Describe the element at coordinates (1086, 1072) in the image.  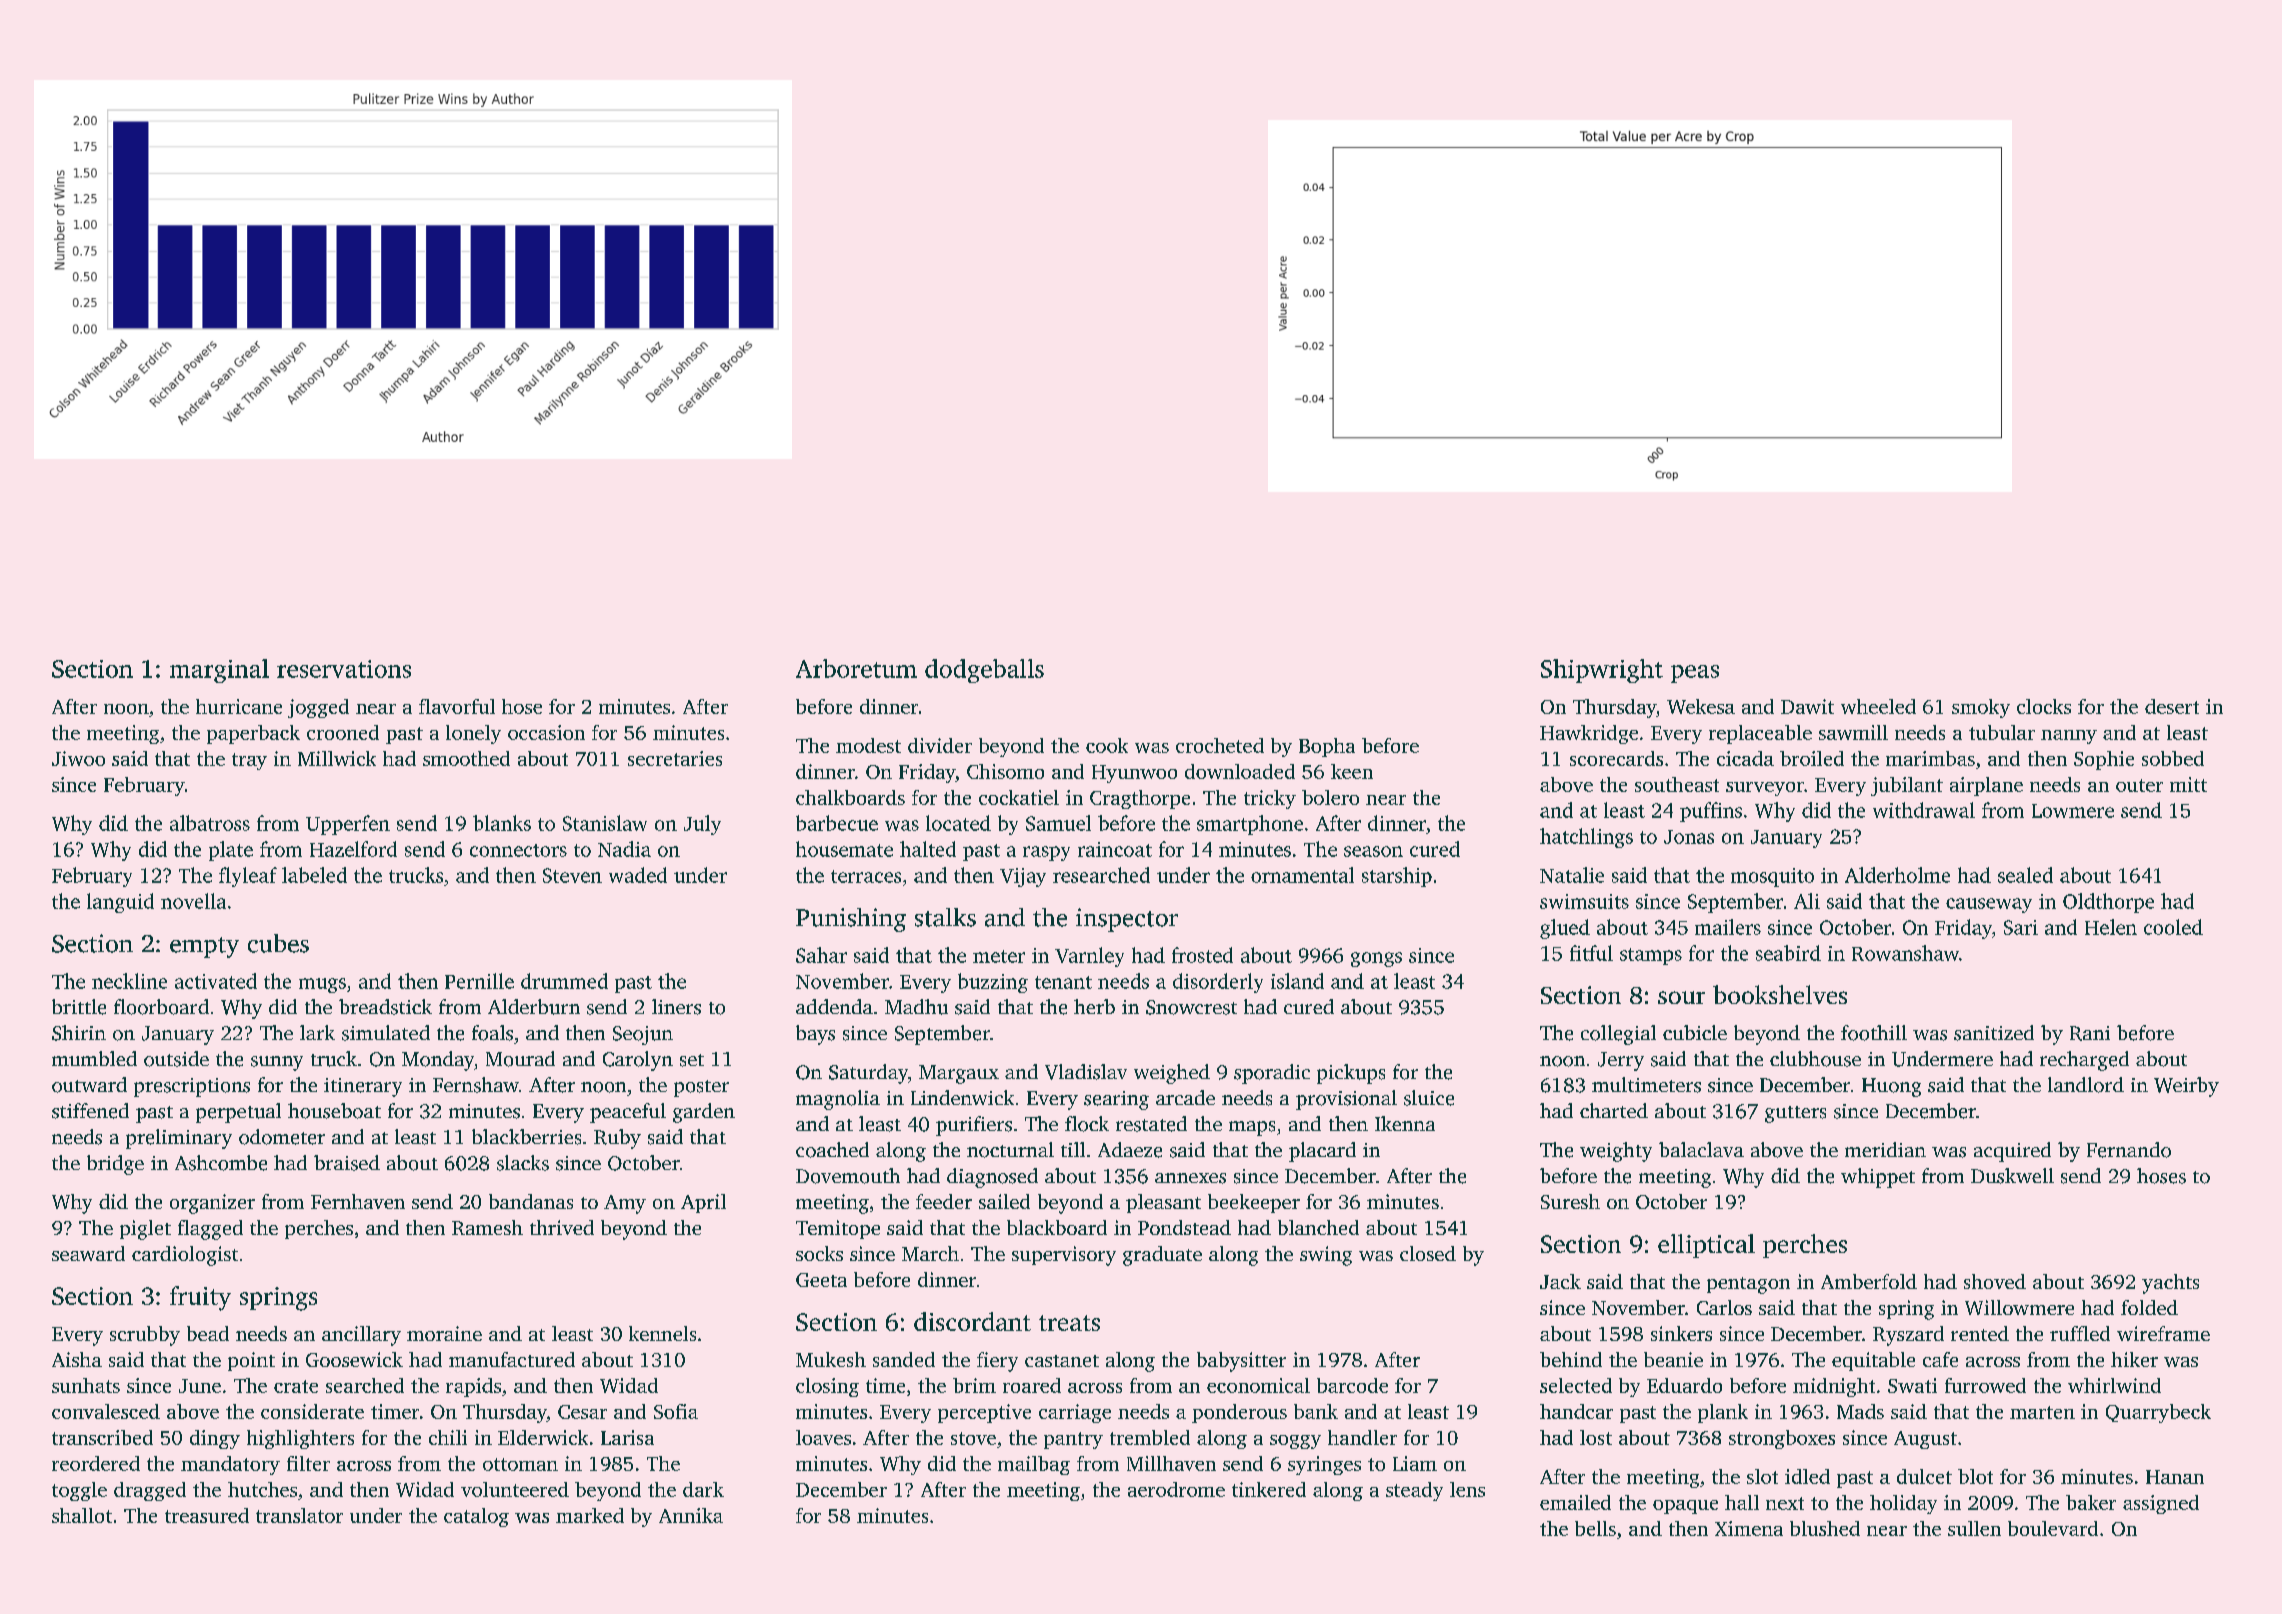
I see `Vladislav` at that location.
